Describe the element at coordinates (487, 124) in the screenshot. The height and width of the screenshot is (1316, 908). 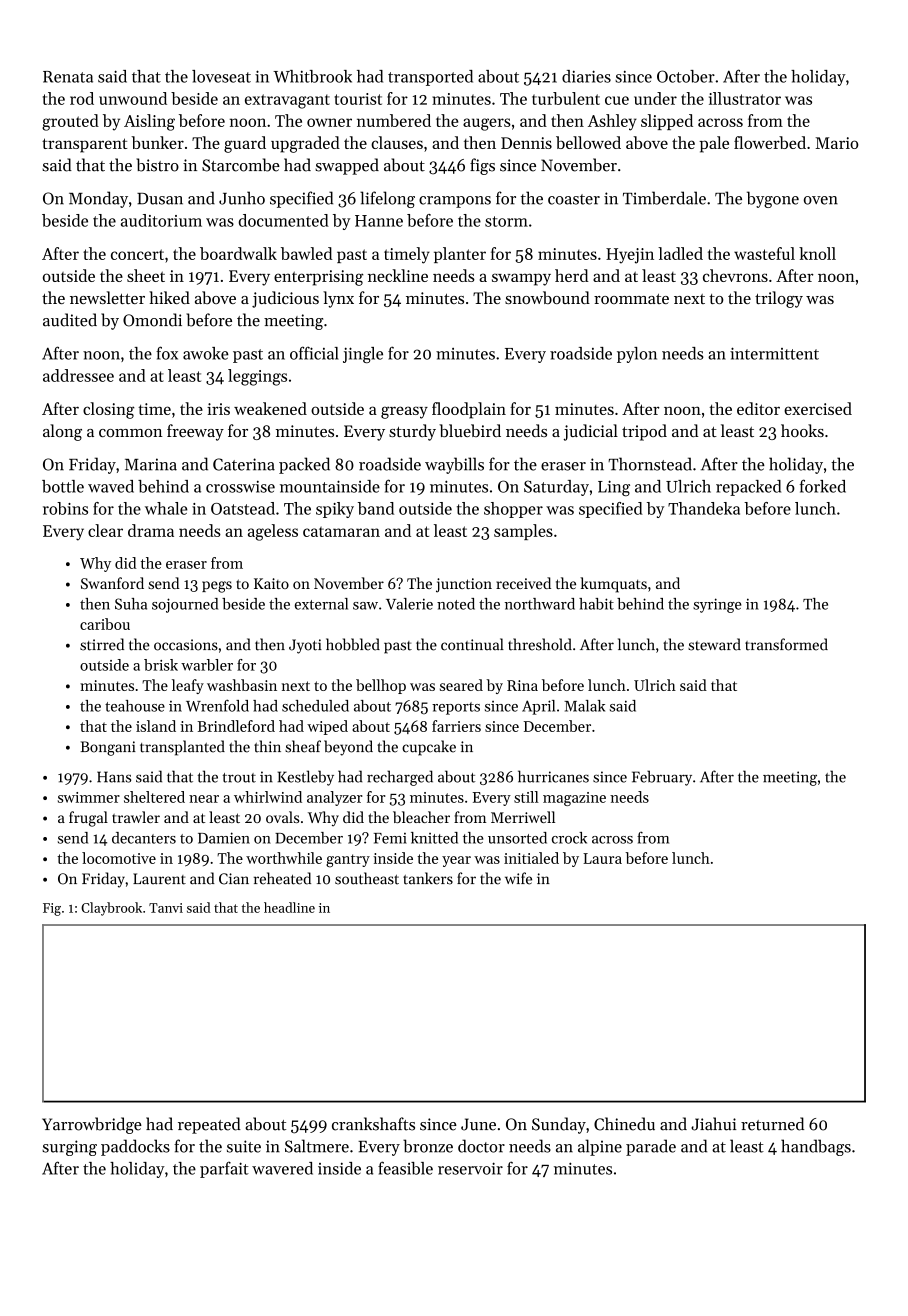
I see `augers` at that location.
